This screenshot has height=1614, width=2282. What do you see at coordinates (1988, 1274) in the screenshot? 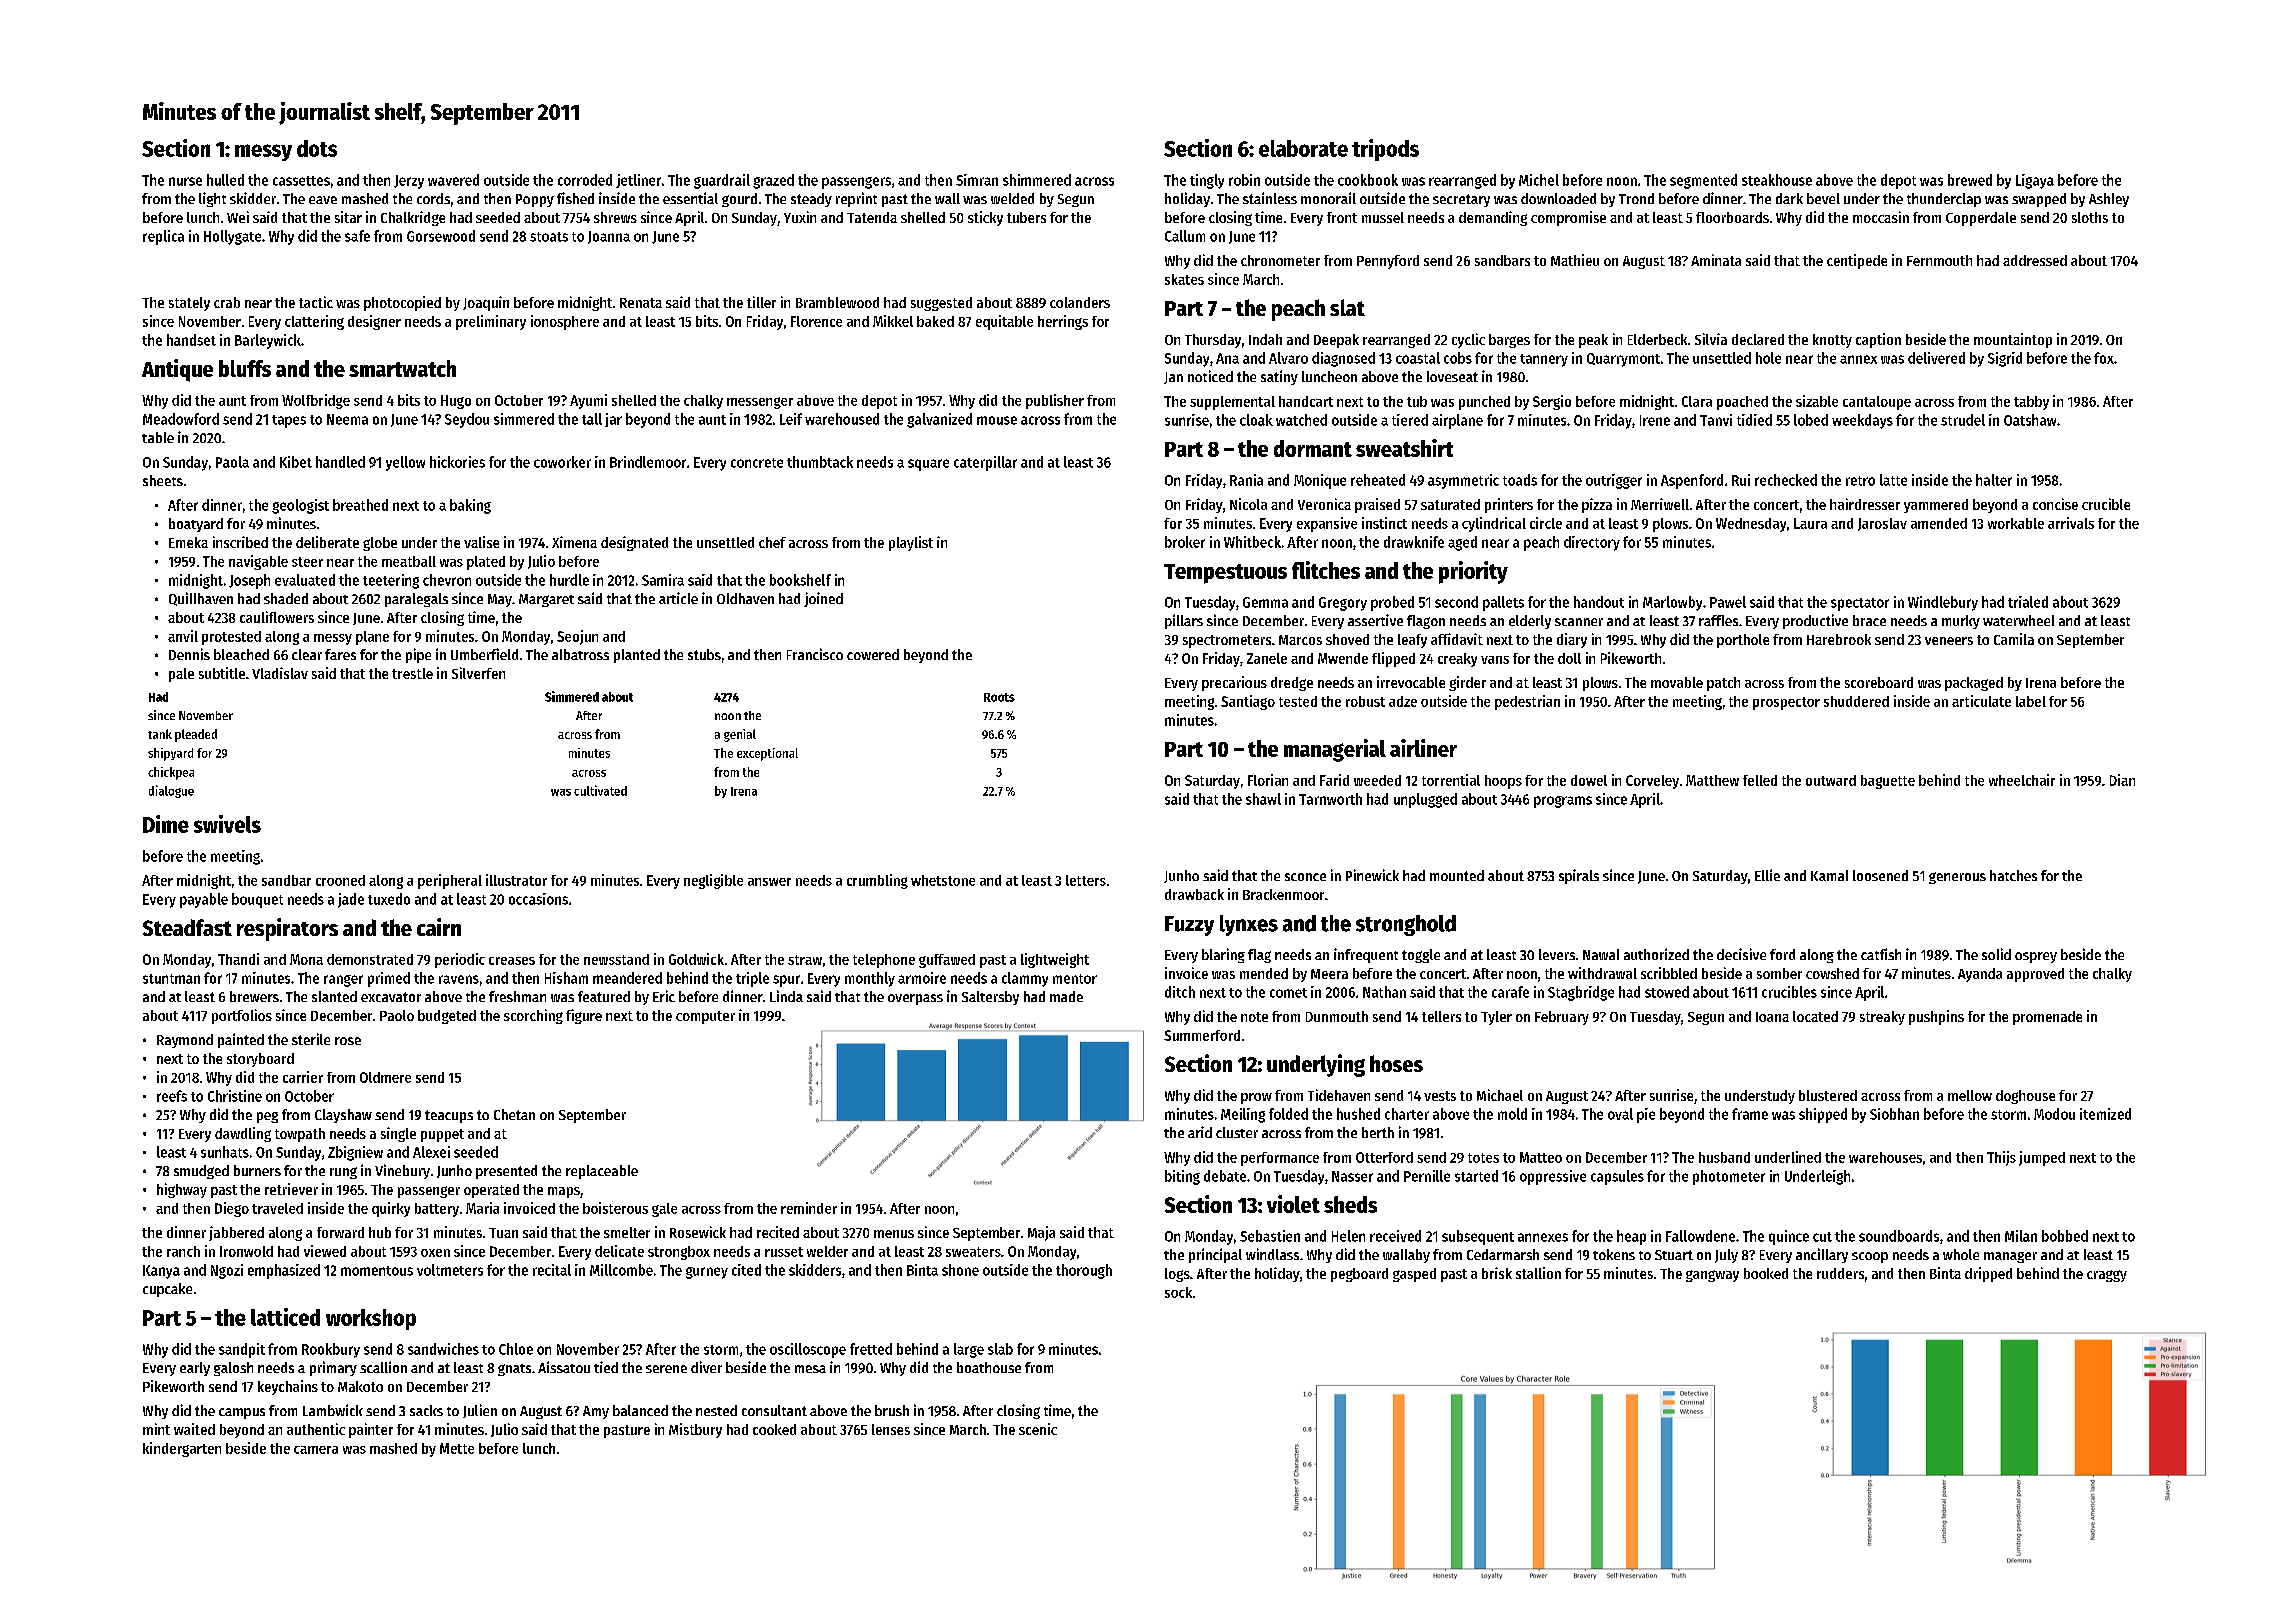
I see `dripped` at bounding box center [1988, 1274].
